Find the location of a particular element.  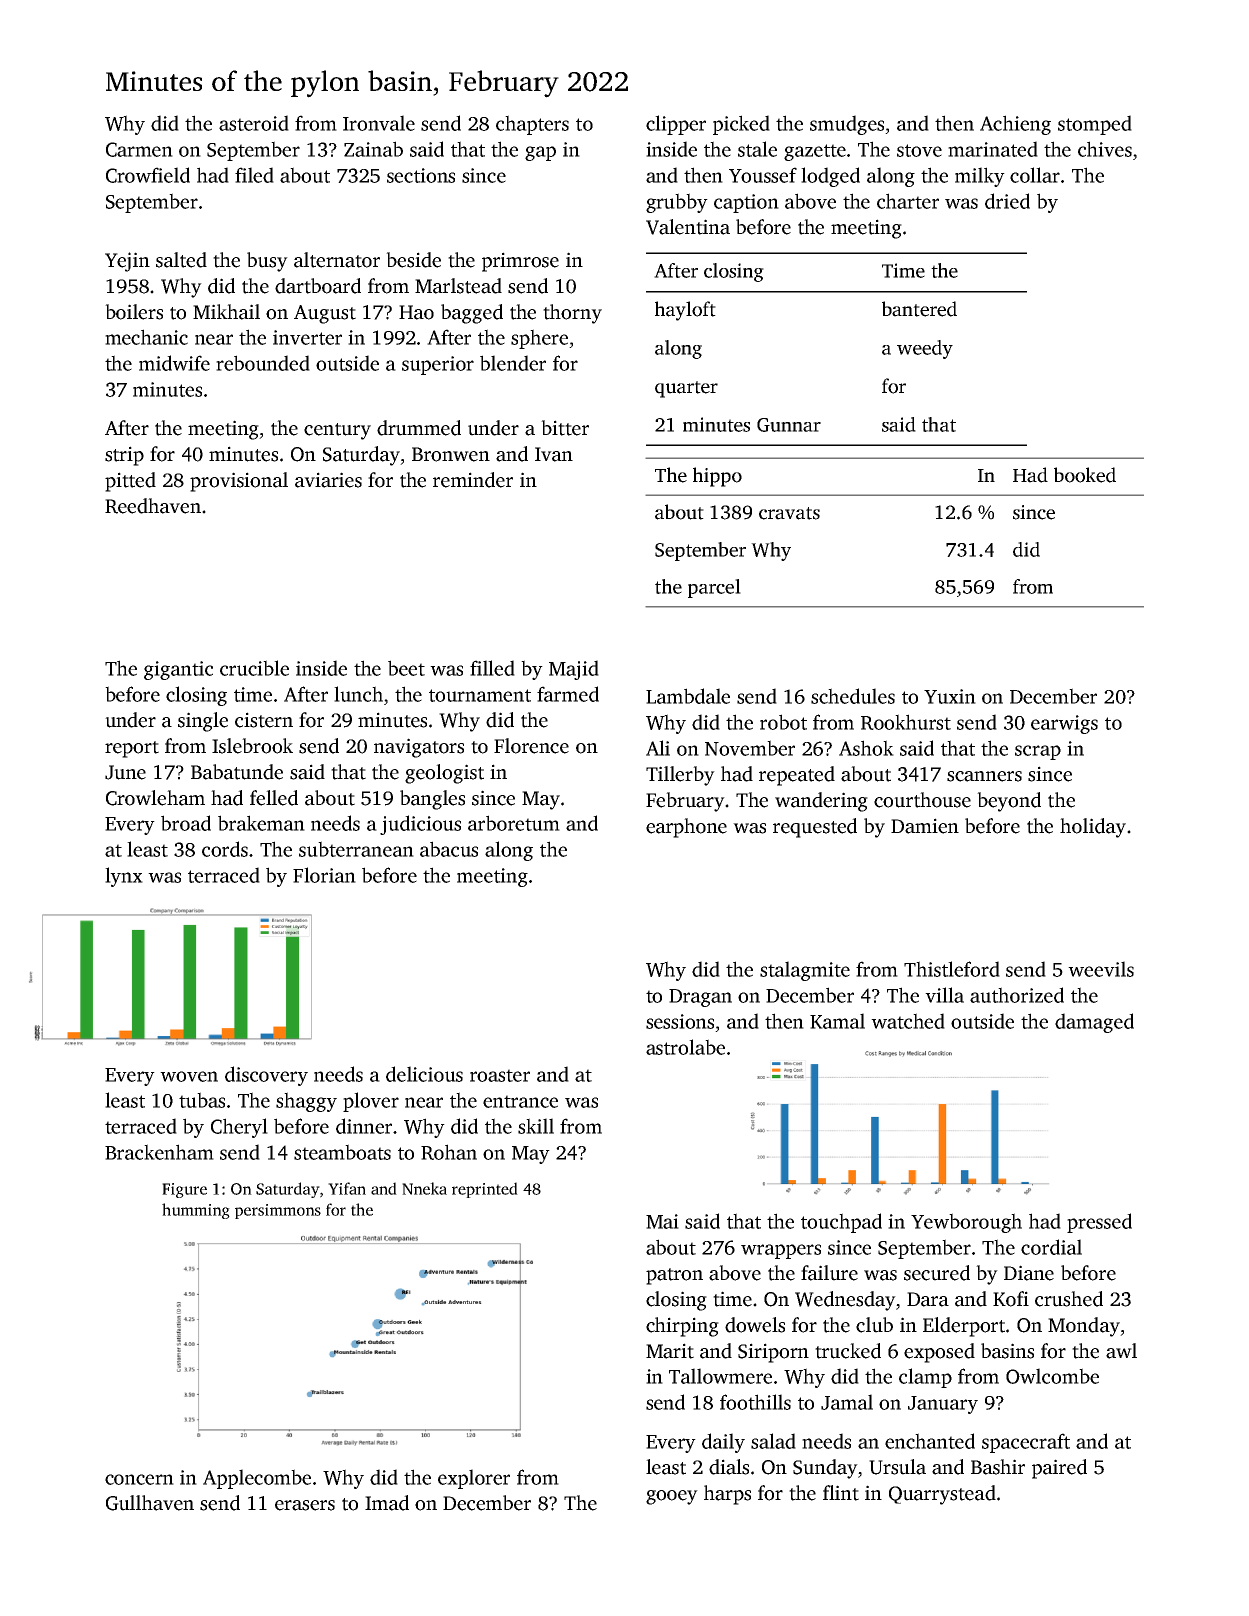

villa is located at coordinates (944, 995).
